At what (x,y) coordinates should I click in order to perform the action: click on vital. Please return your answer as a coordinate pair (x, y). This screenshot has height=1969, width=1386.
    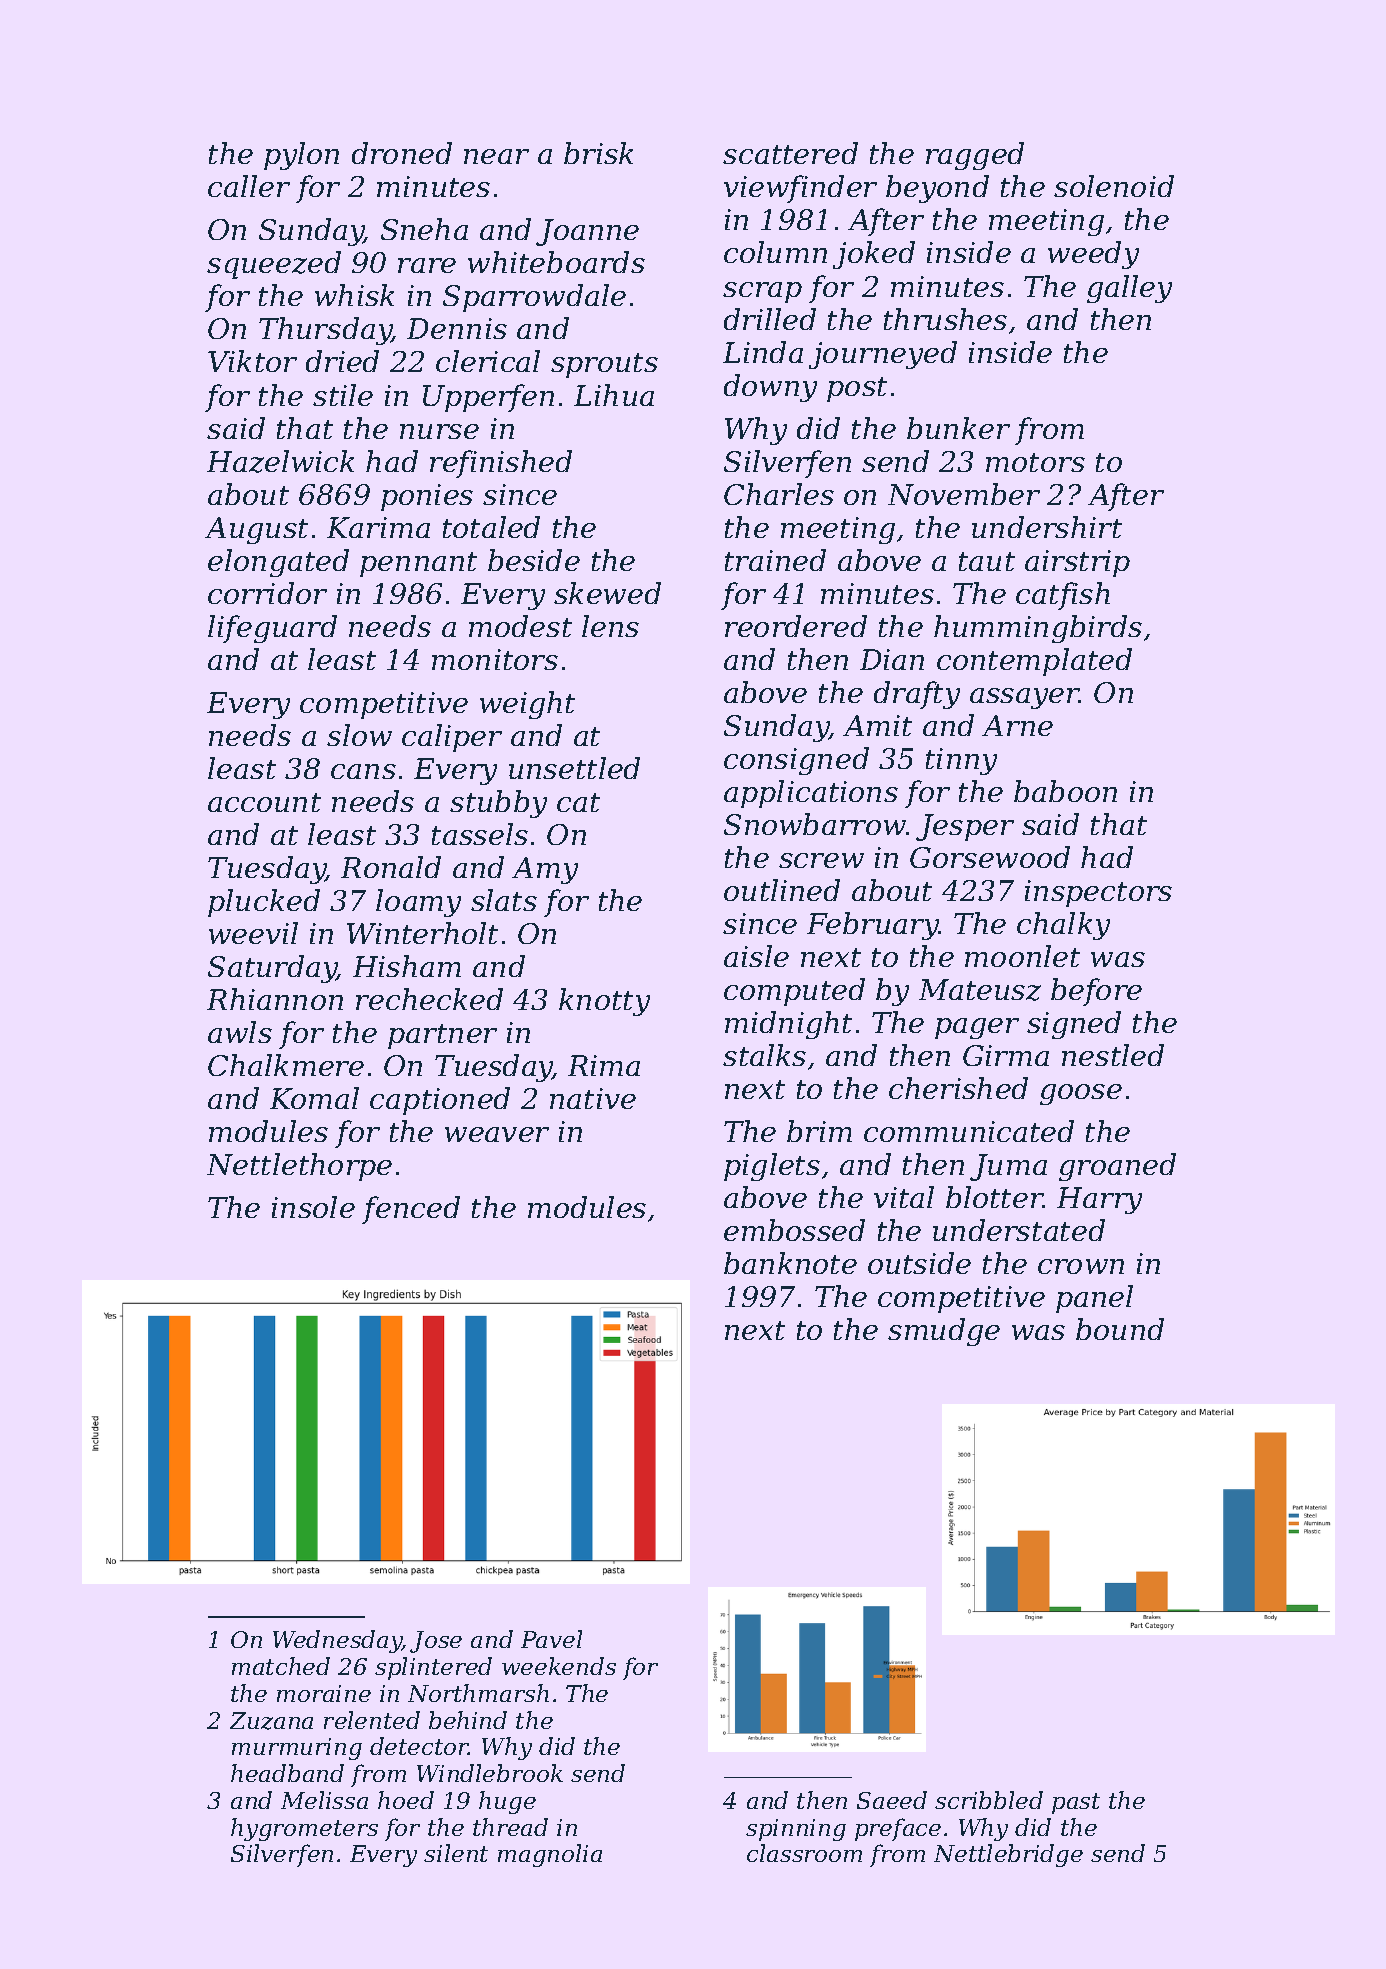
    Looking at the image, I should click on (904, 1197).
